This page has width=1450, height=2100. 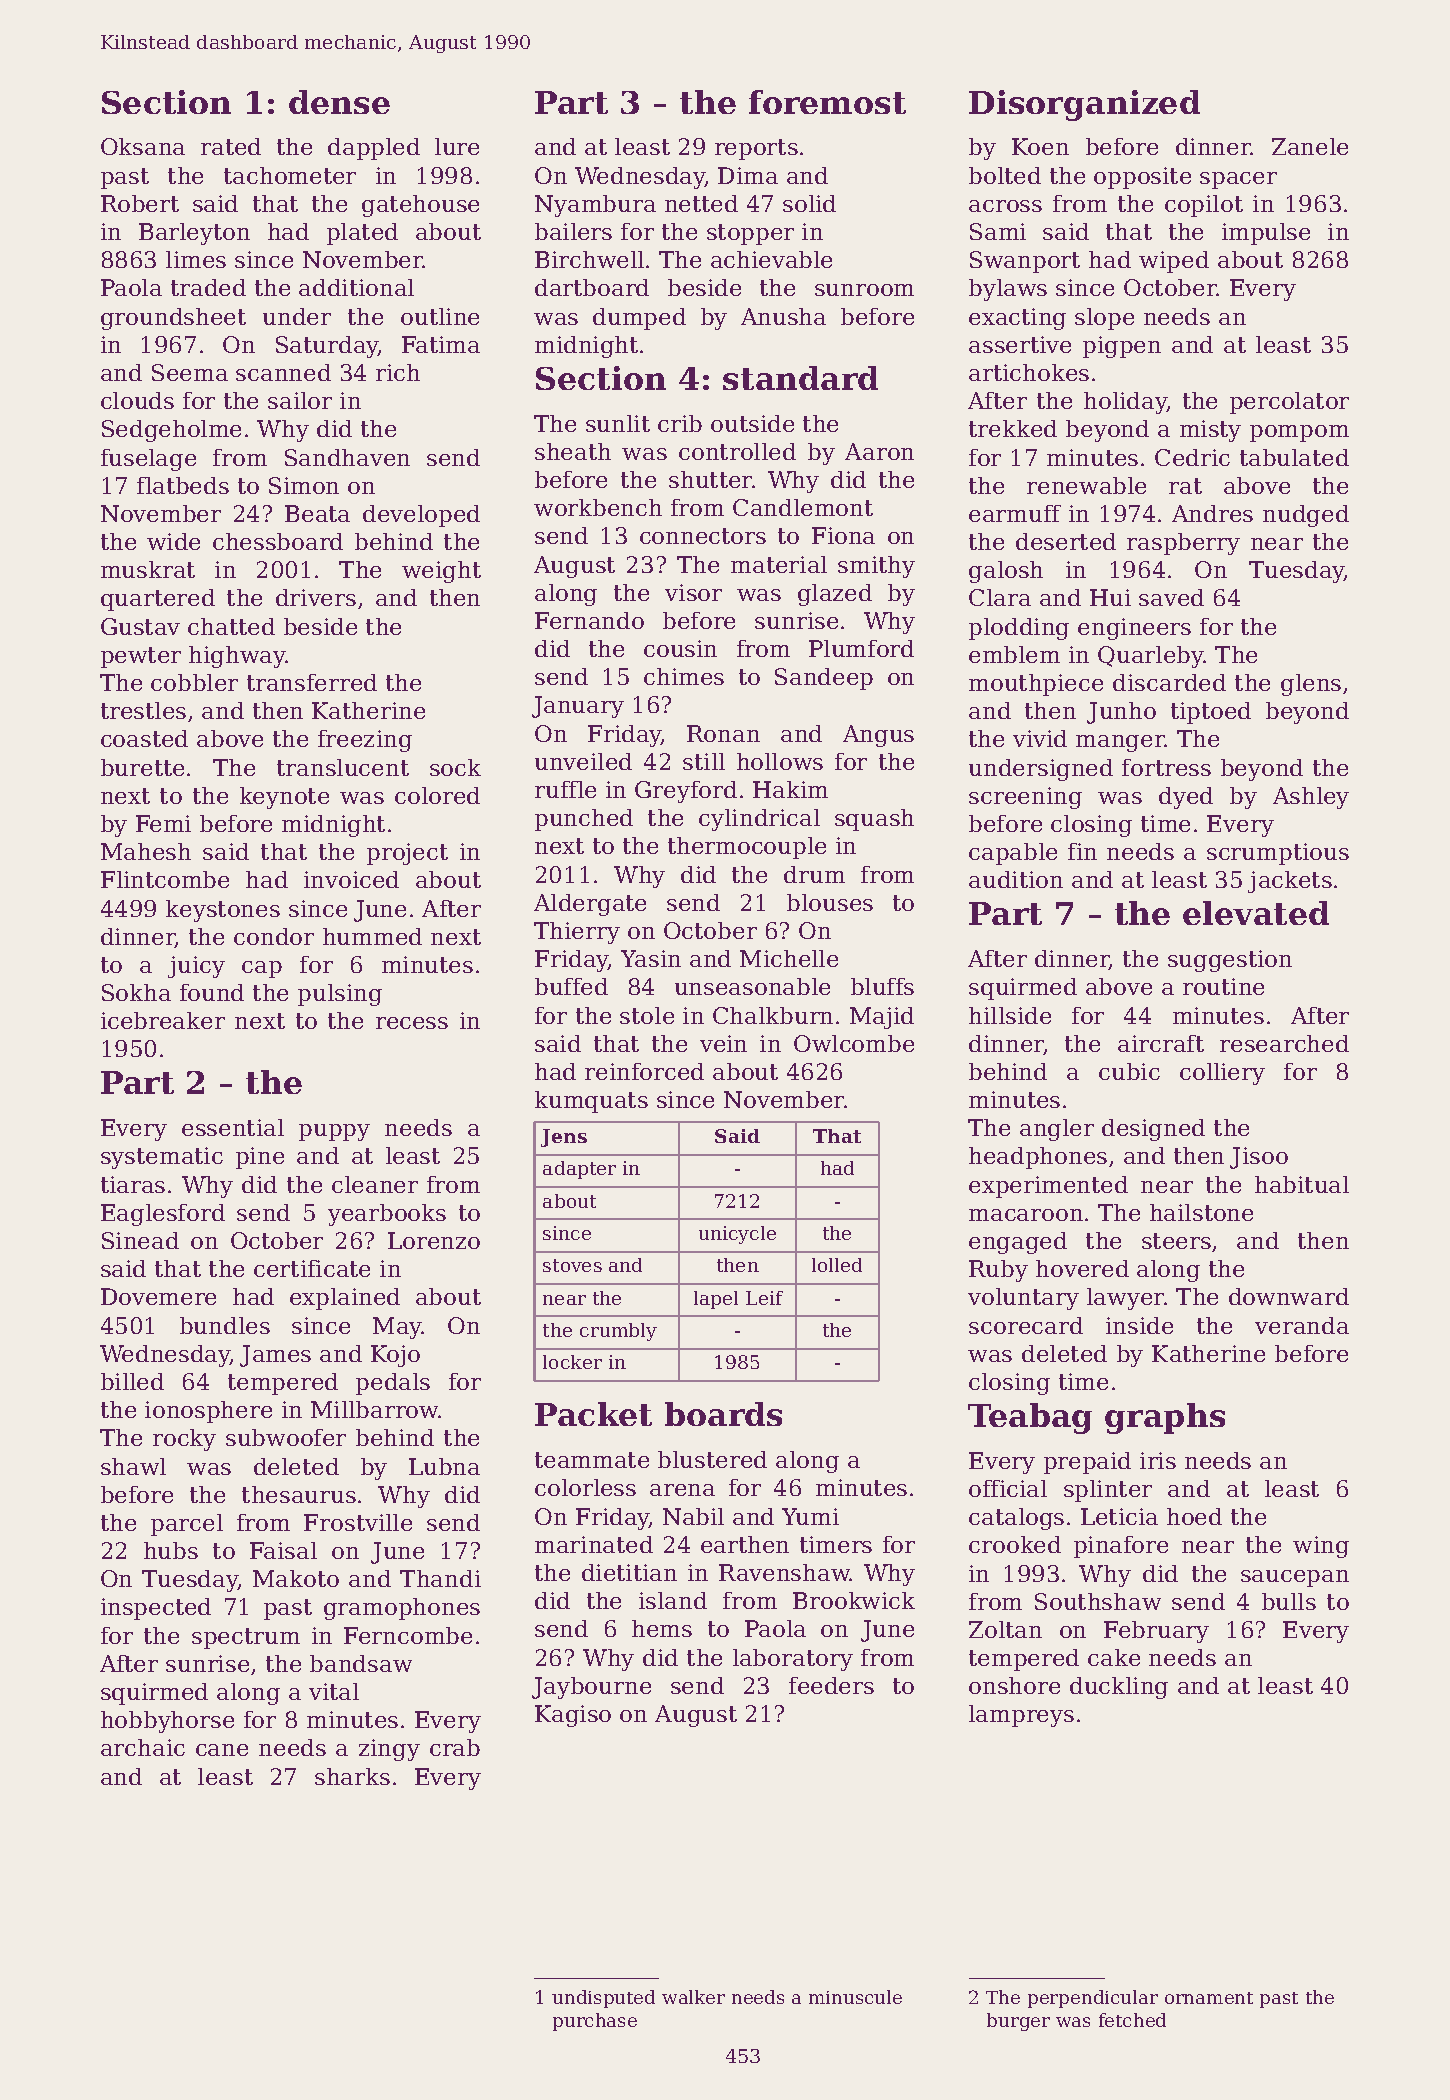 I want to click on pigpen, so click(x=1122, y=347).
